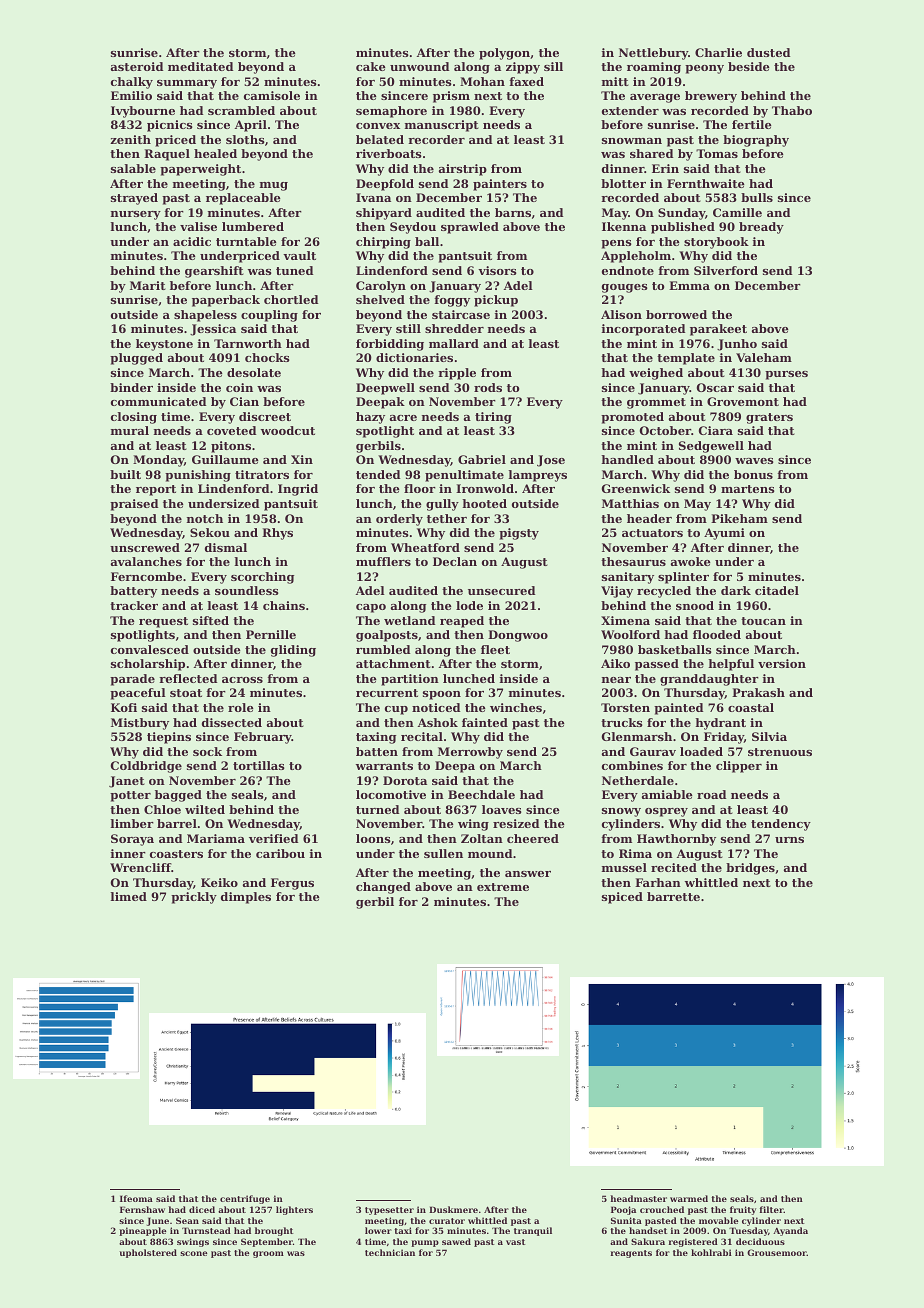 This screenshot has height=1308, width=924. I want to click on Fergus, so click(292, 884).
